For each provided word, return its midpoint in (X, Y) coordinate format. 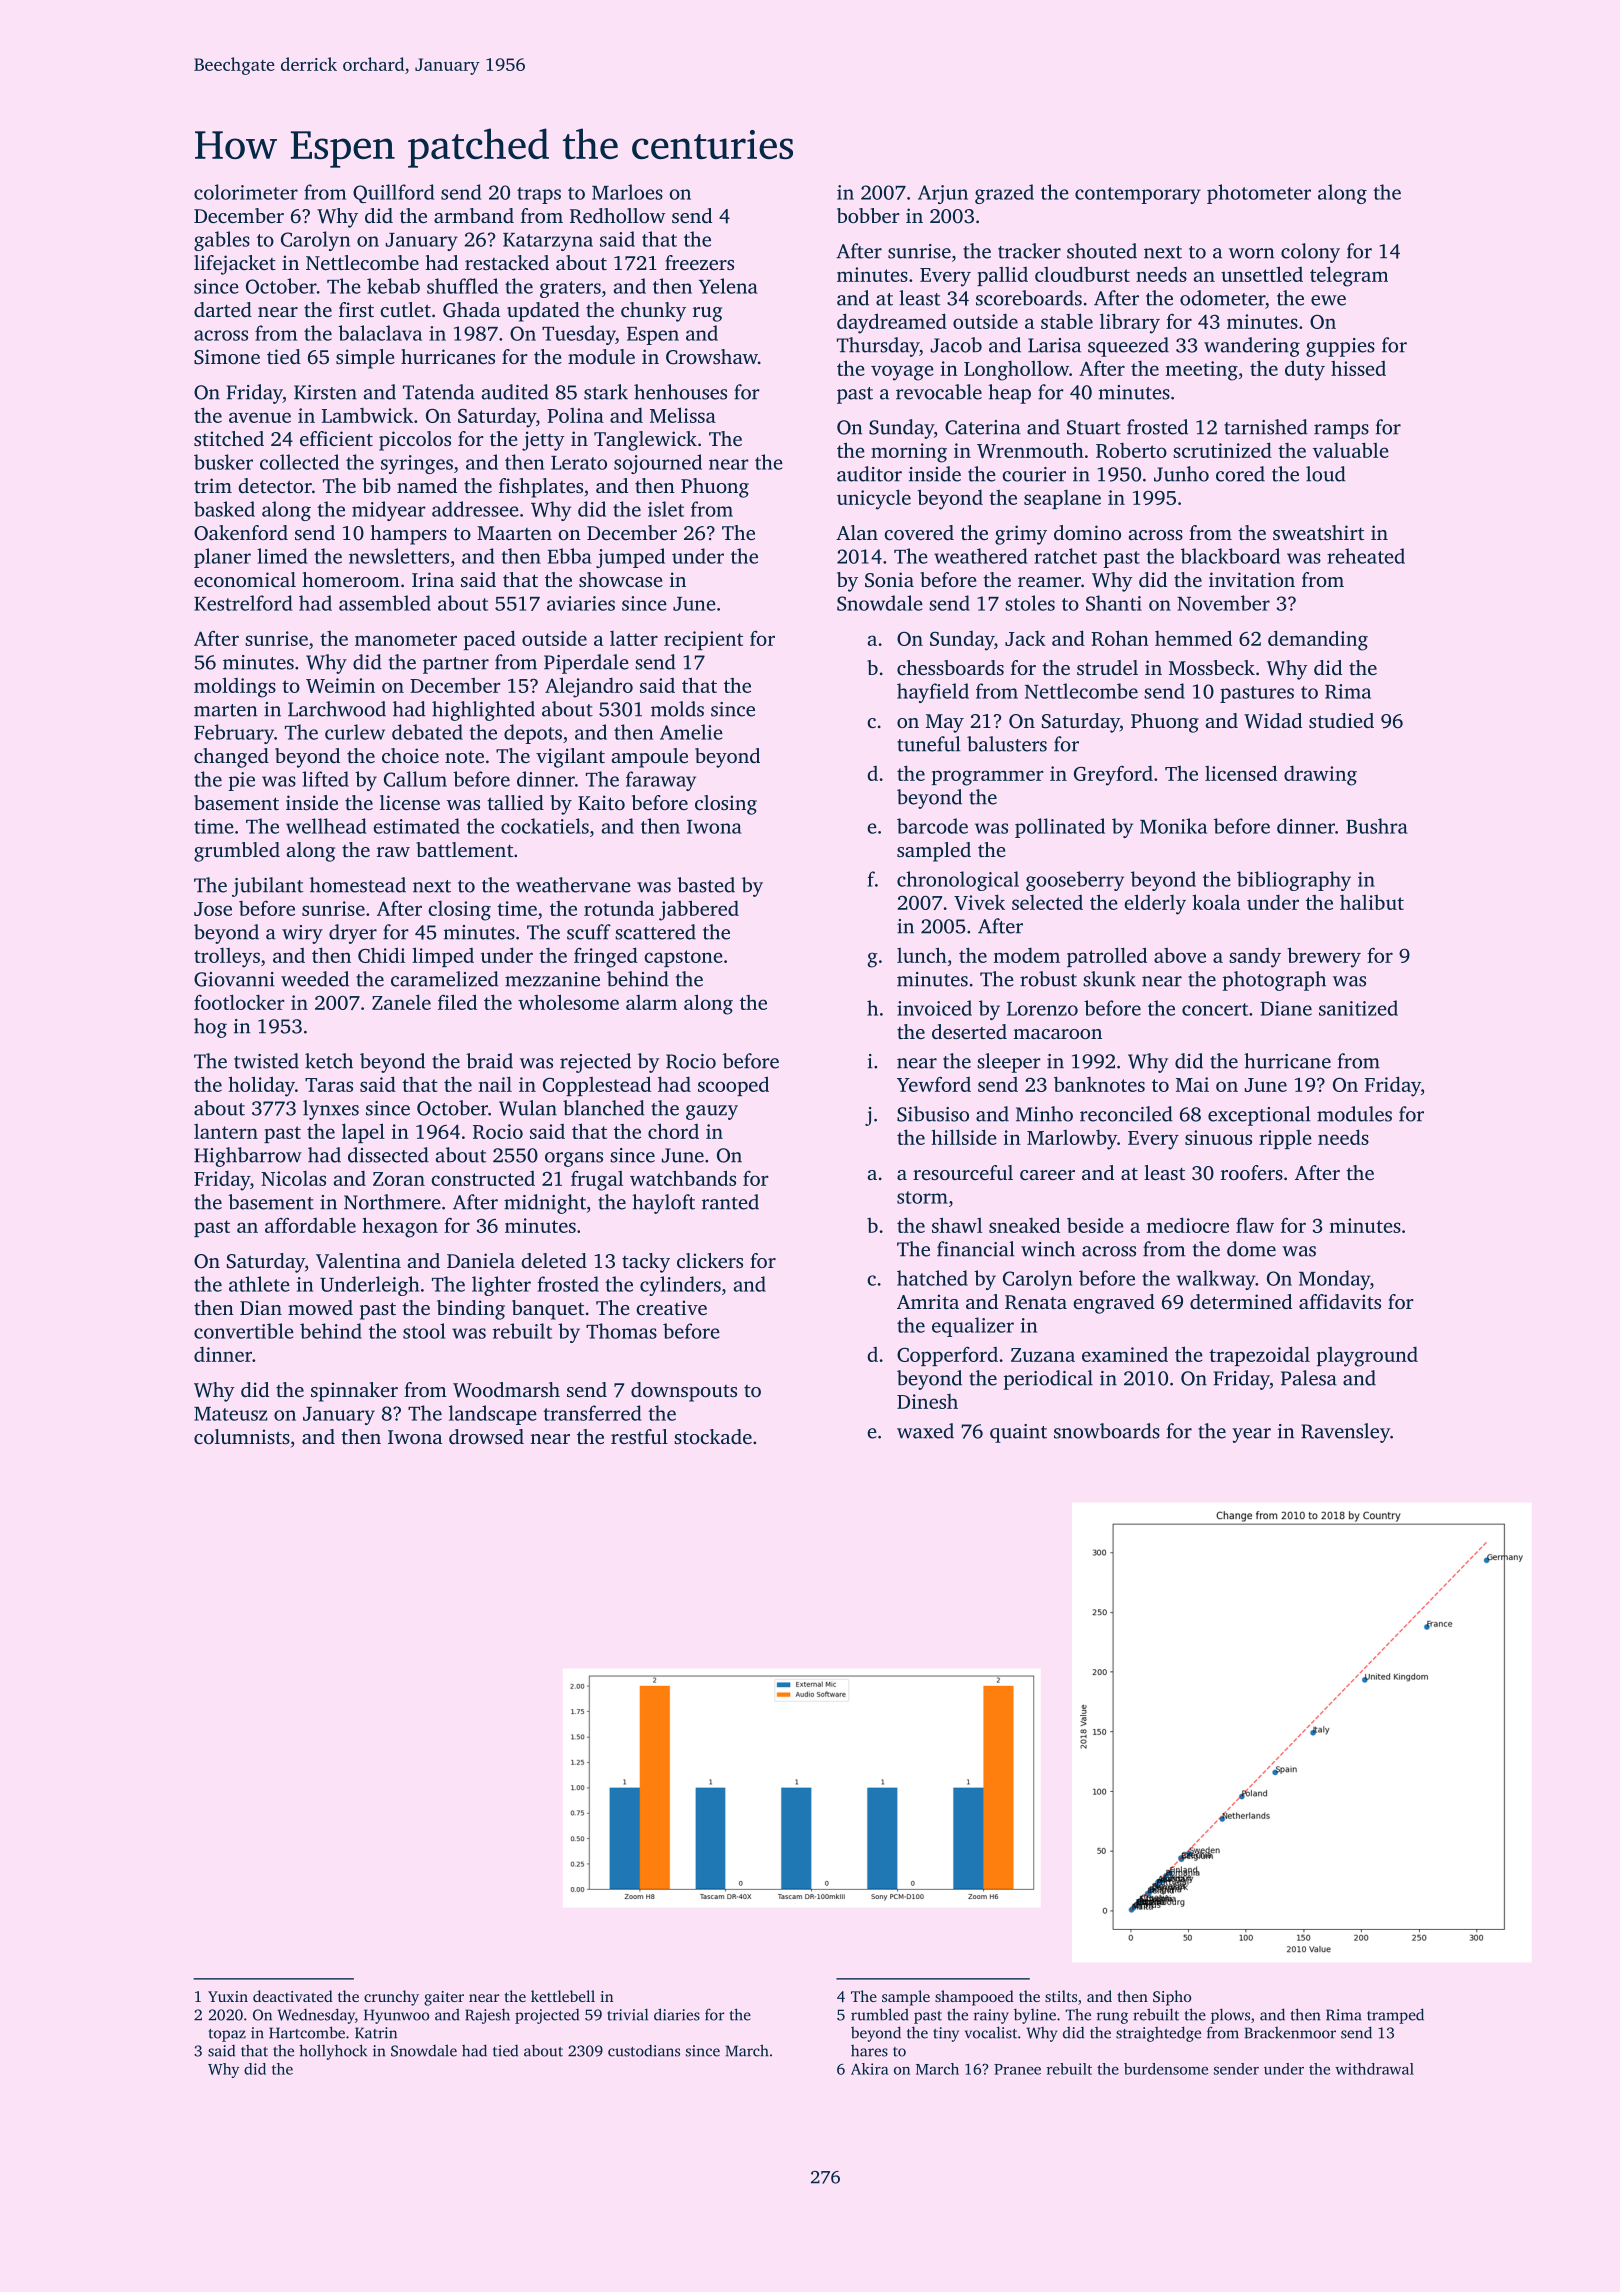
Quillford (393, 193)
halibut (1372, 902)
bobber (868, 215)
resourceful (963, 1172)
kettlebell (563, 1996)
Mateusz (230, 1414)
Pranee (1017, 2069)
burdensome (1166, 2069)
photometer (1259, 194)
